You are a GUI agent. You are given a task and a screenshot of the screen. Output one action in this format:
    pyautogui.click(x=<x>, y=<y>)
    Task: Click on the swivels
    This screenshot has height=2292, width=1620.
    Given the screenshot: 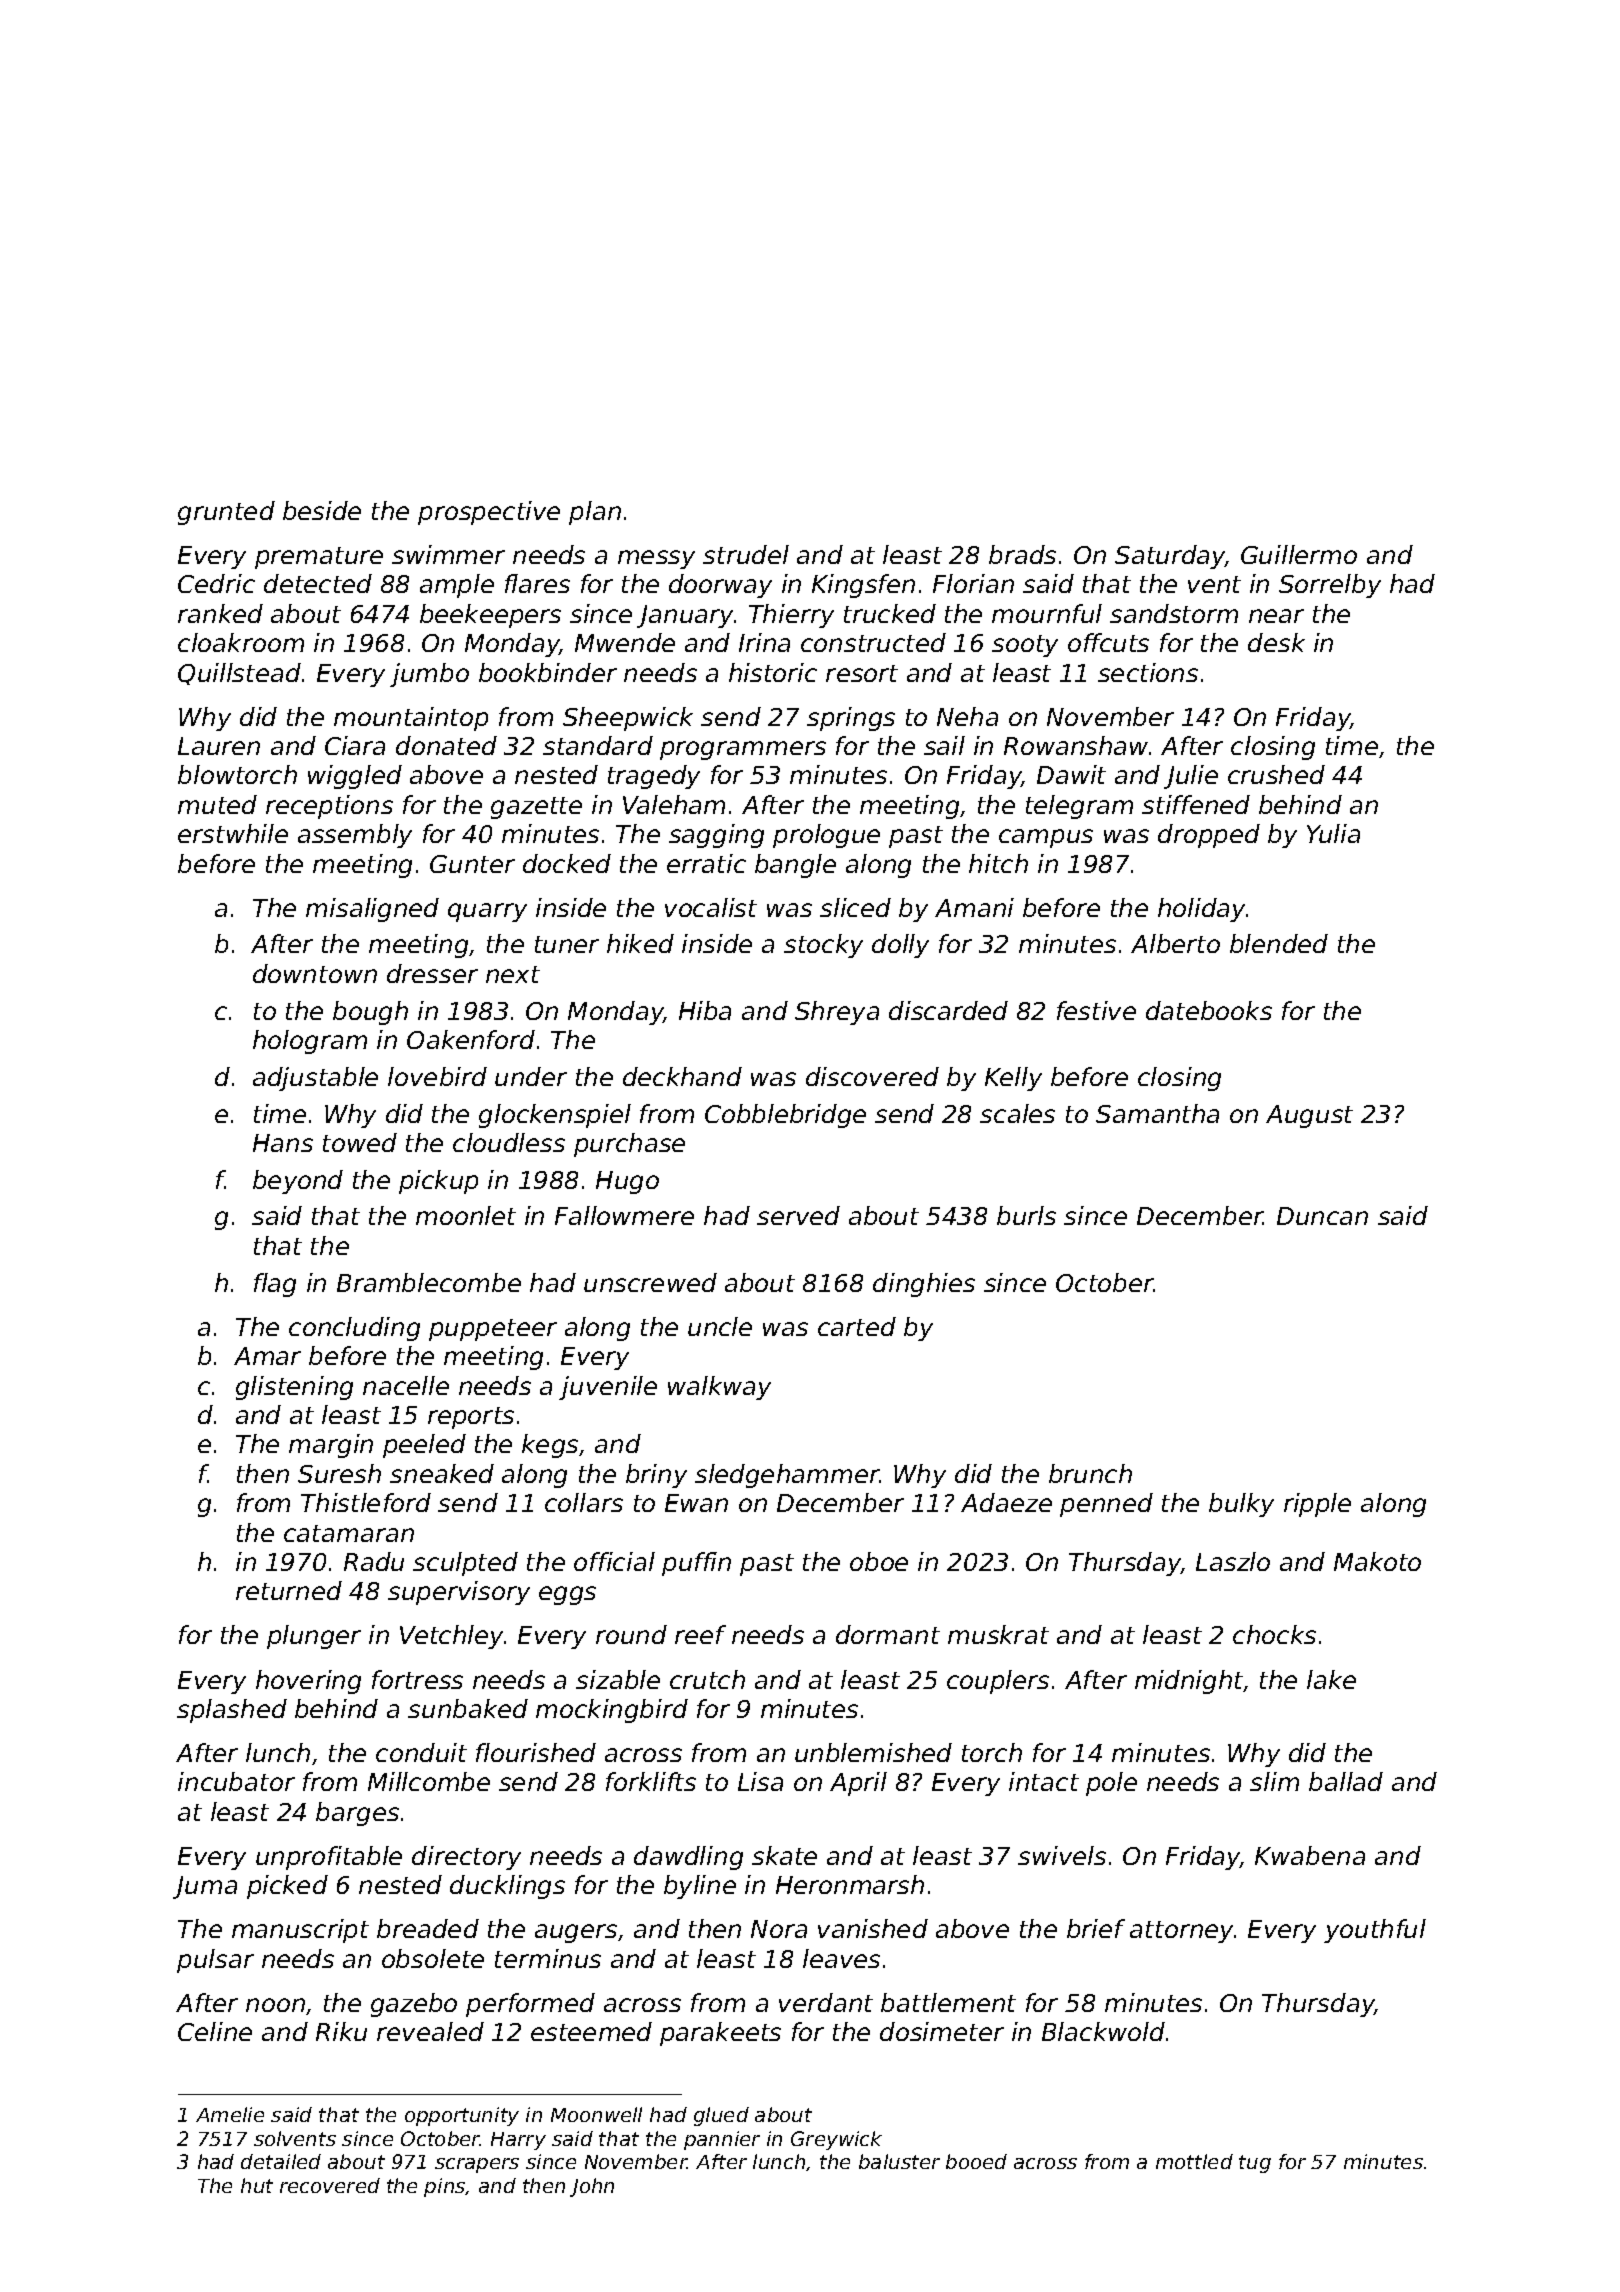 What is the action you would take?
    pyautogui.click(x=1062, y=1855)
